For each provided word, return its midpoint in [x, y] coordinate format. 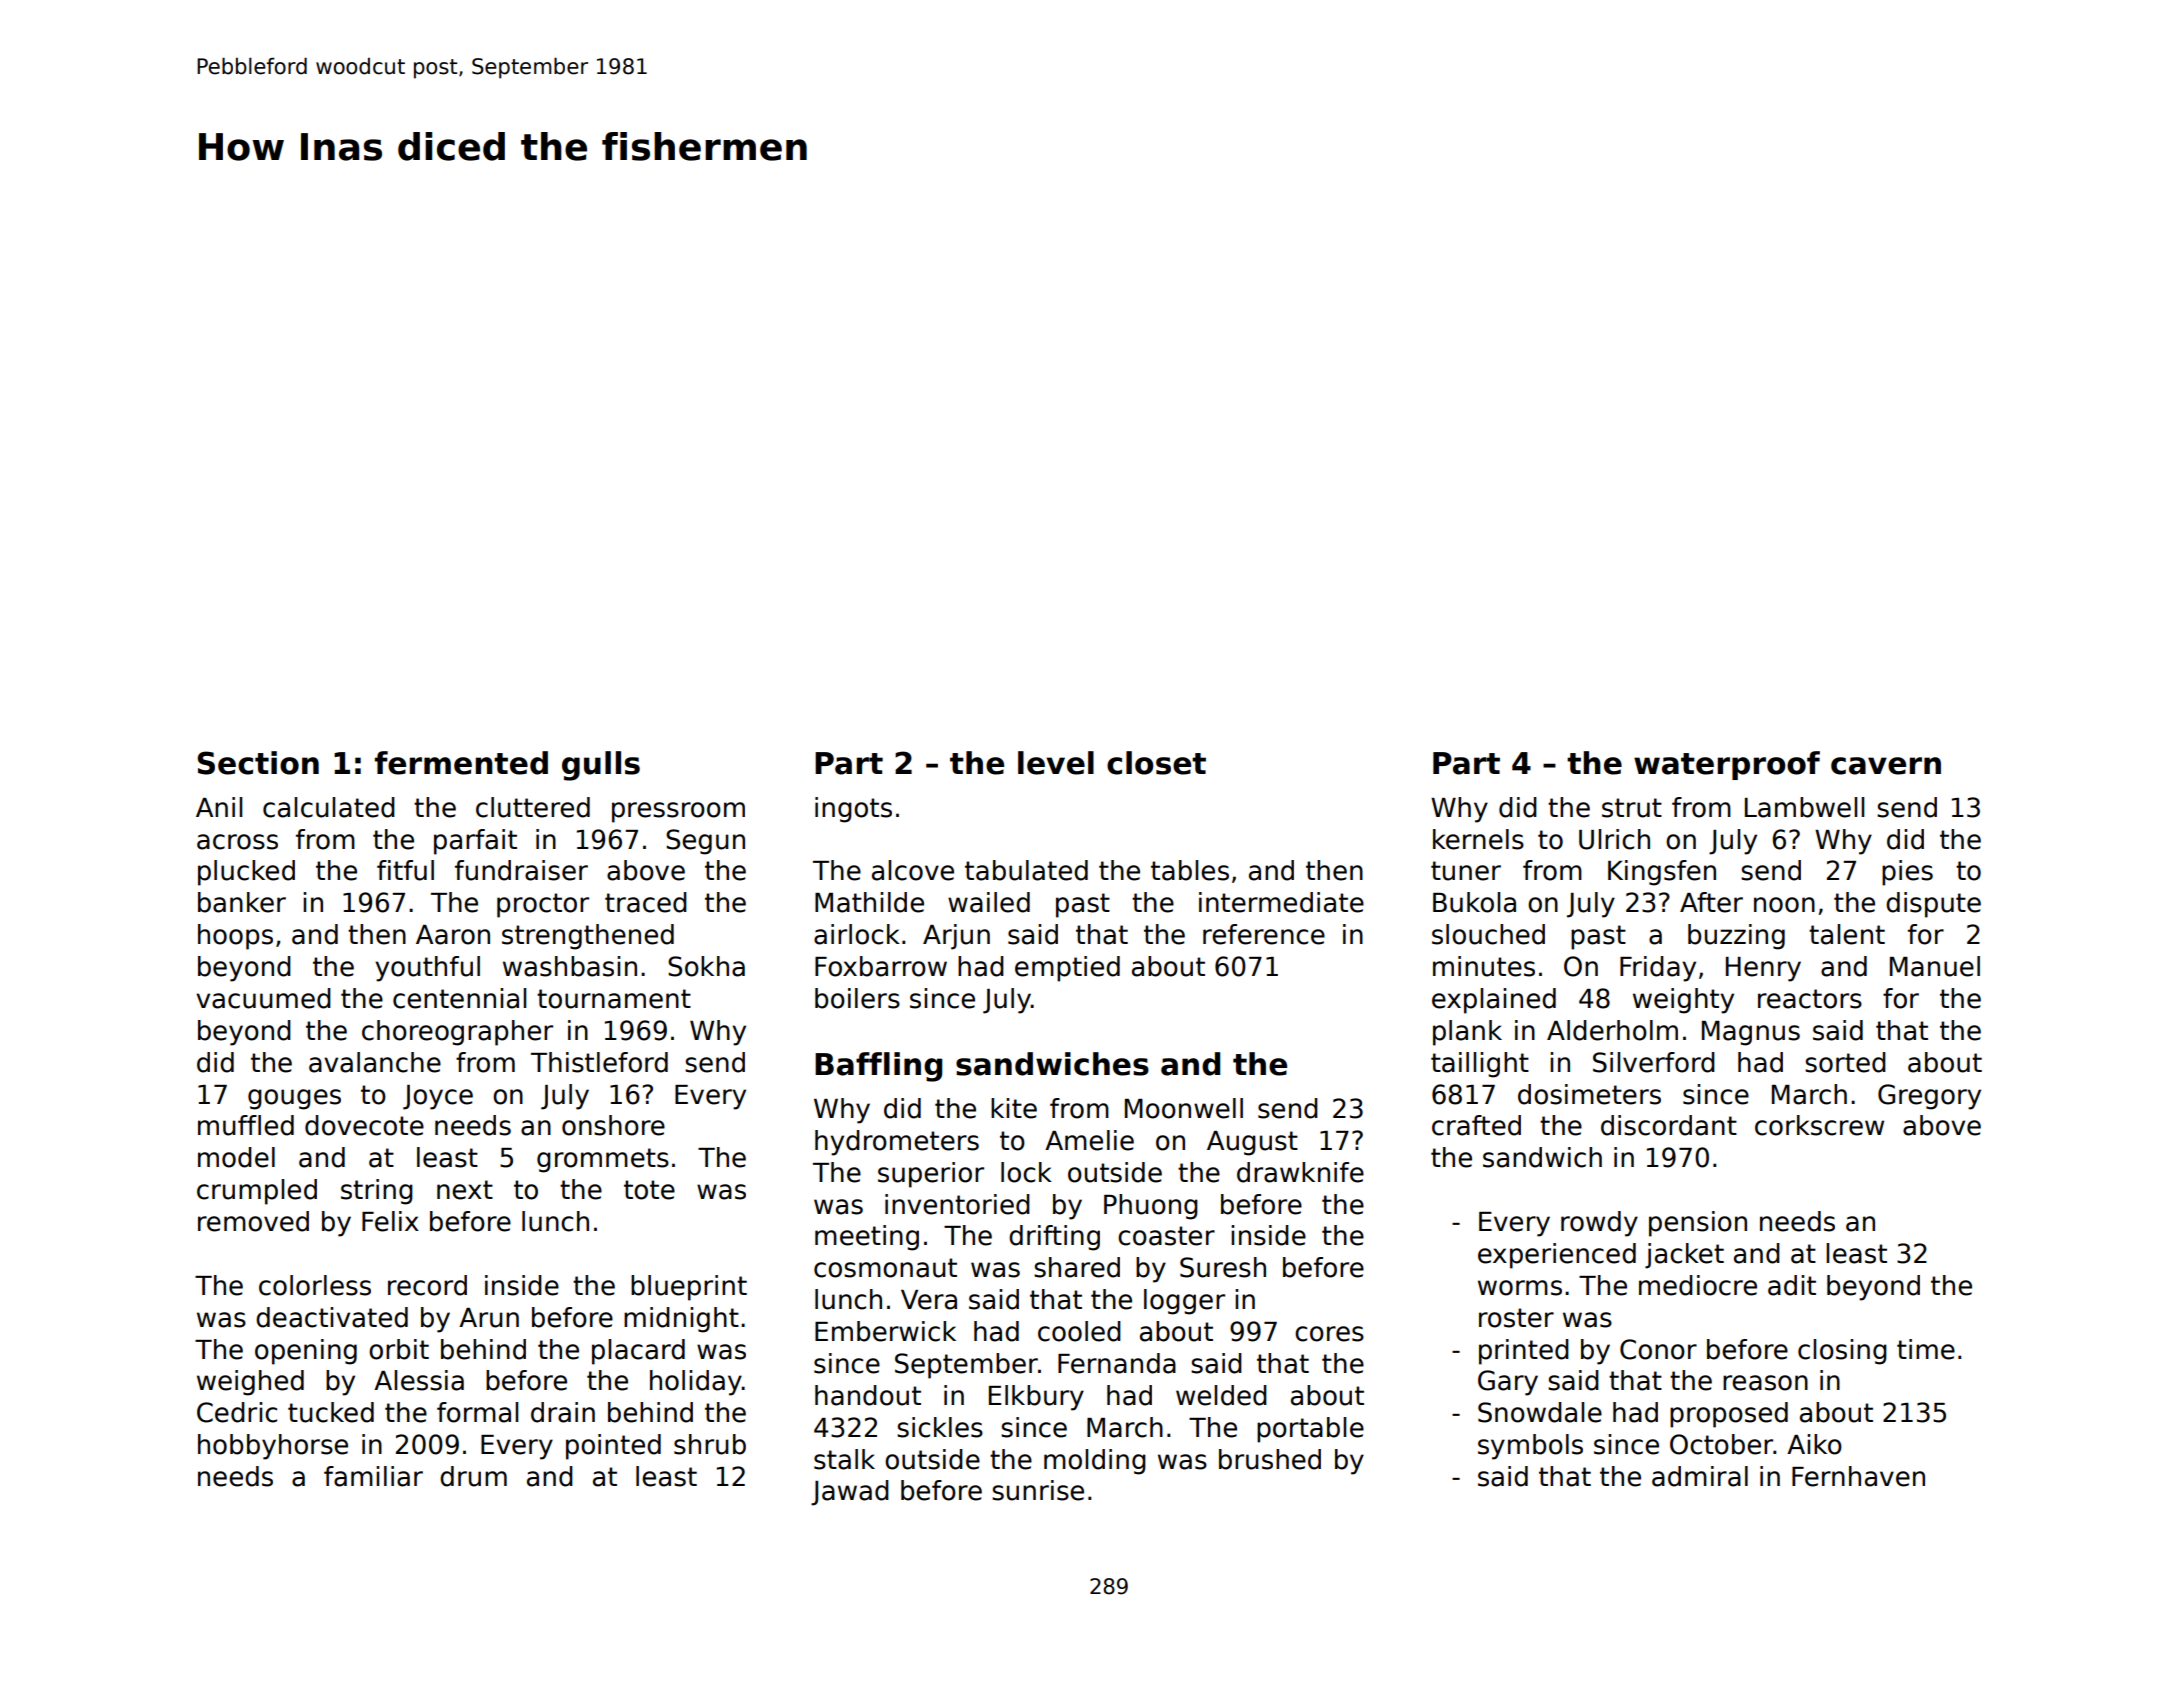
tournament [614, 999]
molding [1095, 1462]
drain [563, 1412]
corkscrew [1819, 1125]
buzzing [1736, 937]
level [1056, 763]
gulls [601, 766]
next [465, 1190]
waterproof [1727, 765]
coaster [1166, 1236]
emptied [1067, 969]
